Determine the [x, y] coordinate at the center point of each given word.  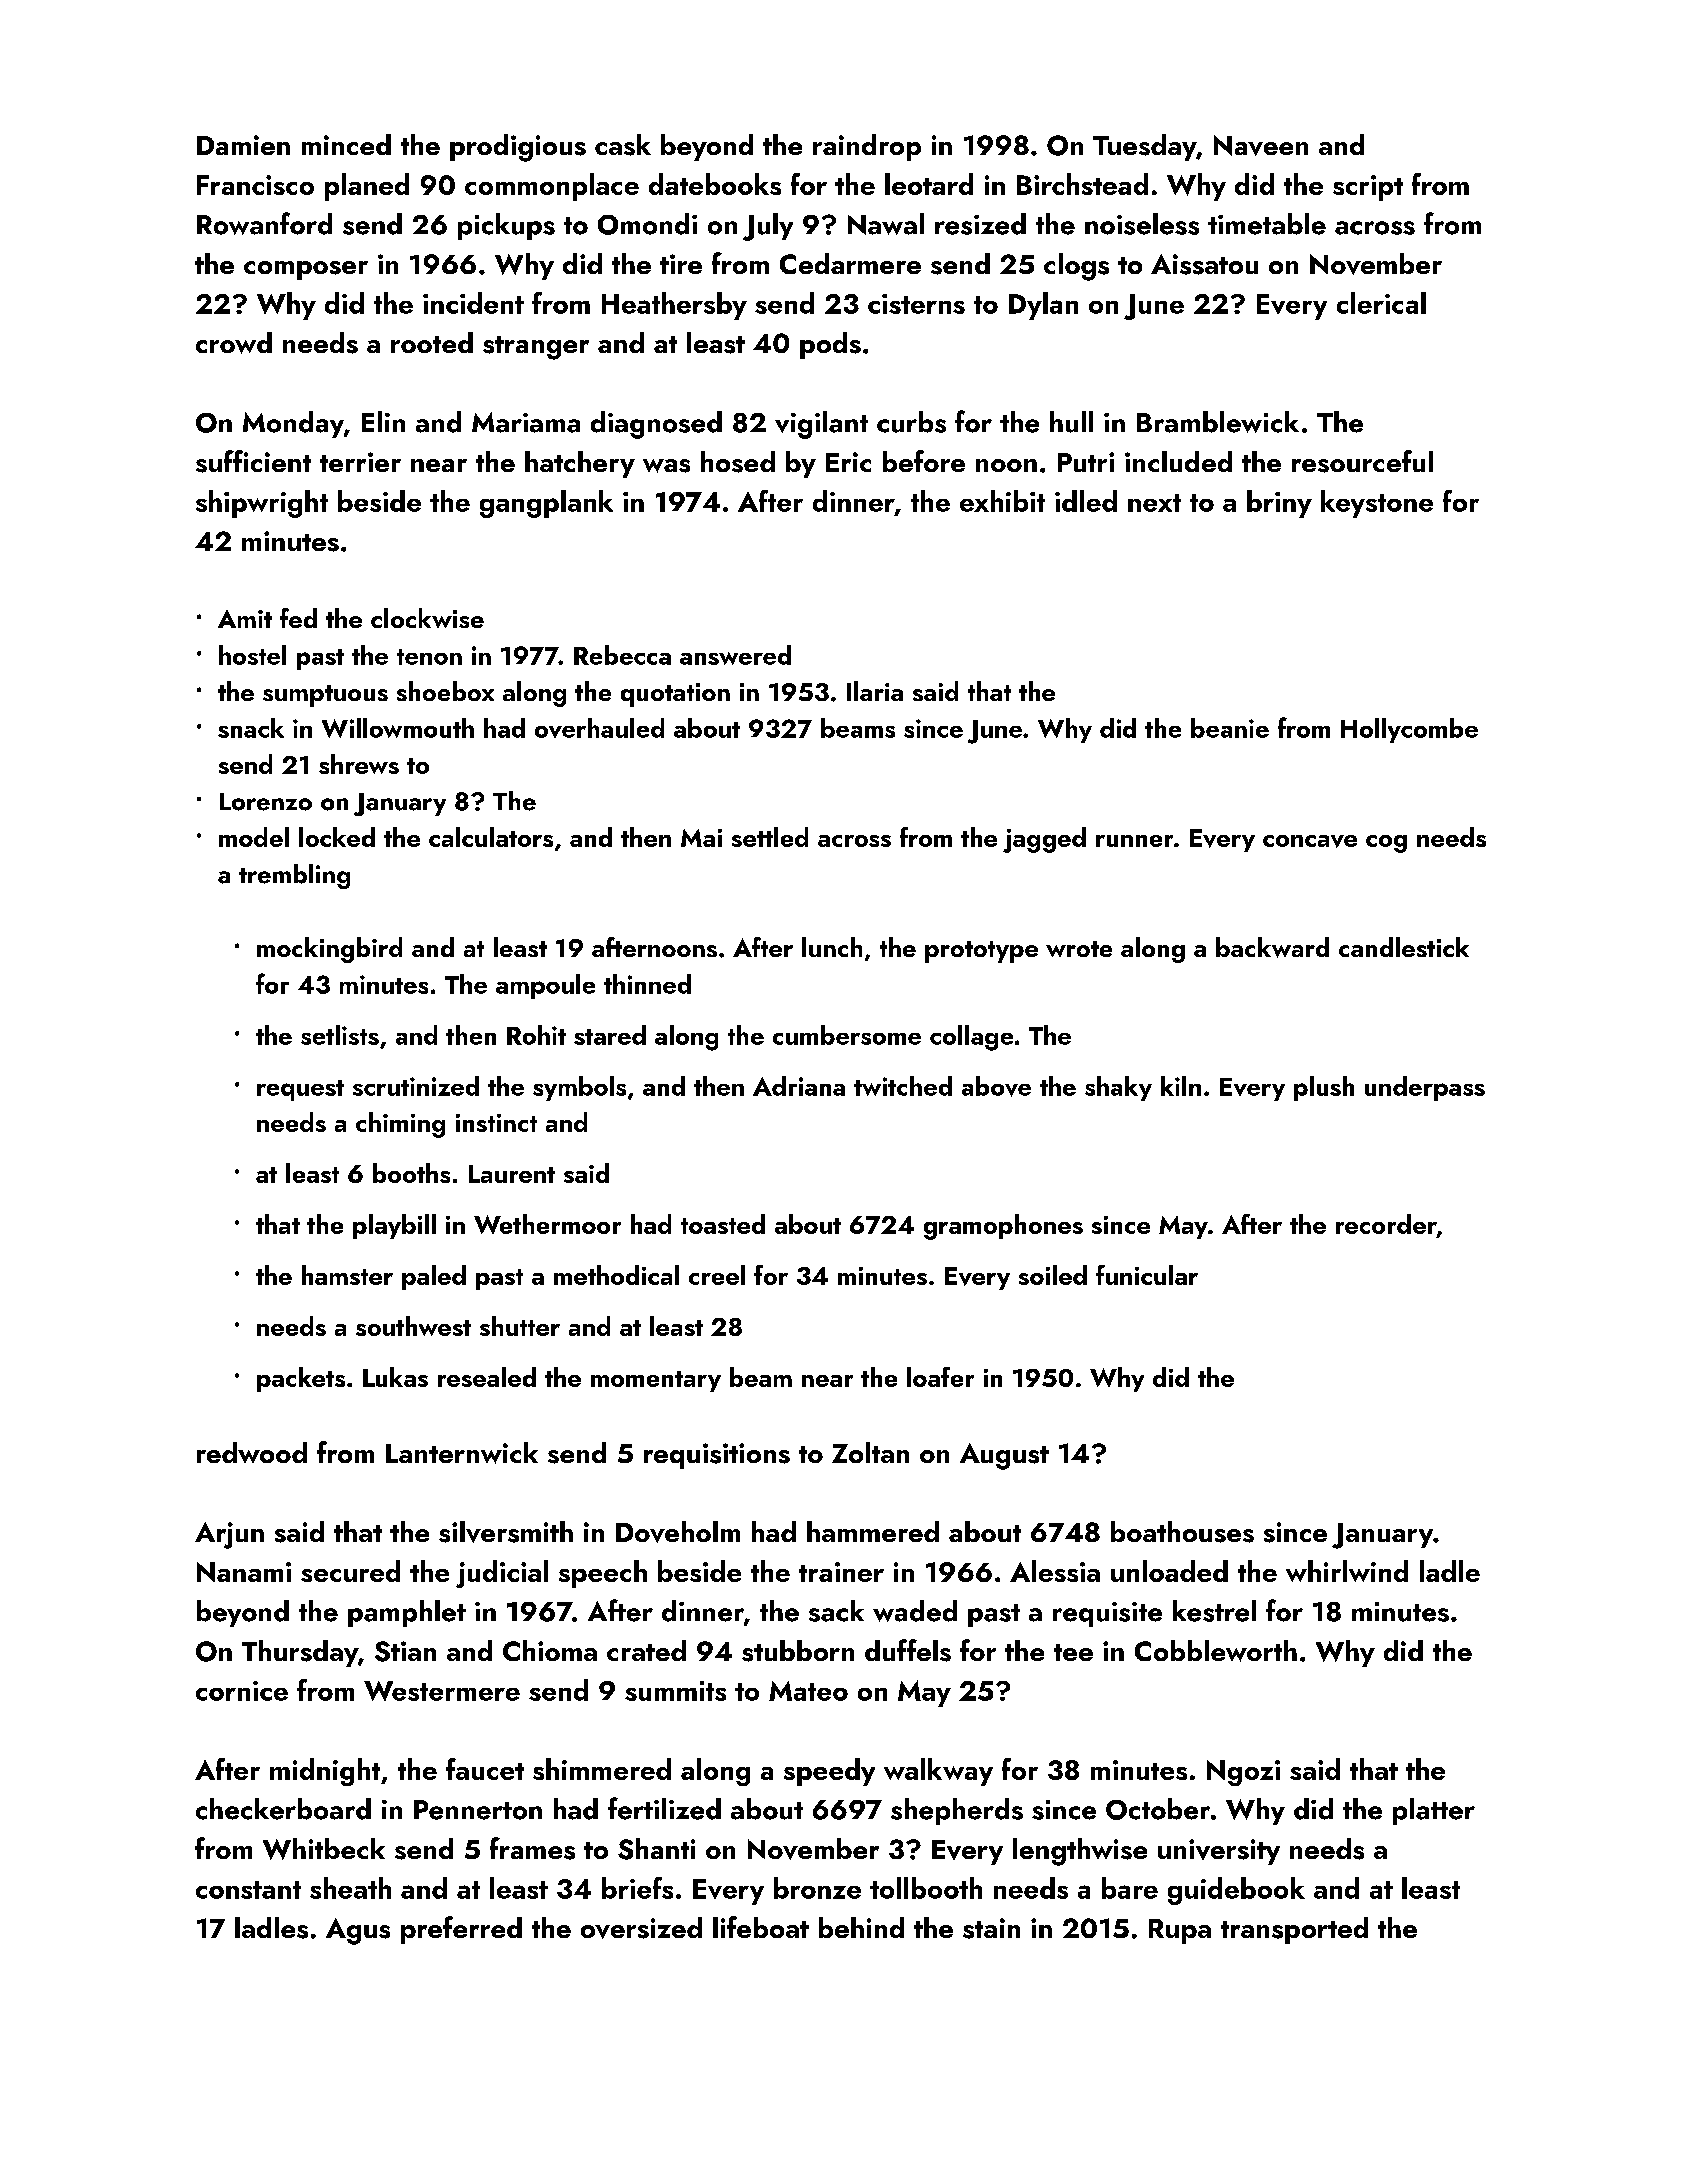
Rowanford [264, 223]
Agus [358, 1931]
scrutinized [416, 1086]
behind [861, 1927]
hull [1071, 422]
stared [610, 1035]
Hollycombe [1409, 730]
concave [1310, 841]
